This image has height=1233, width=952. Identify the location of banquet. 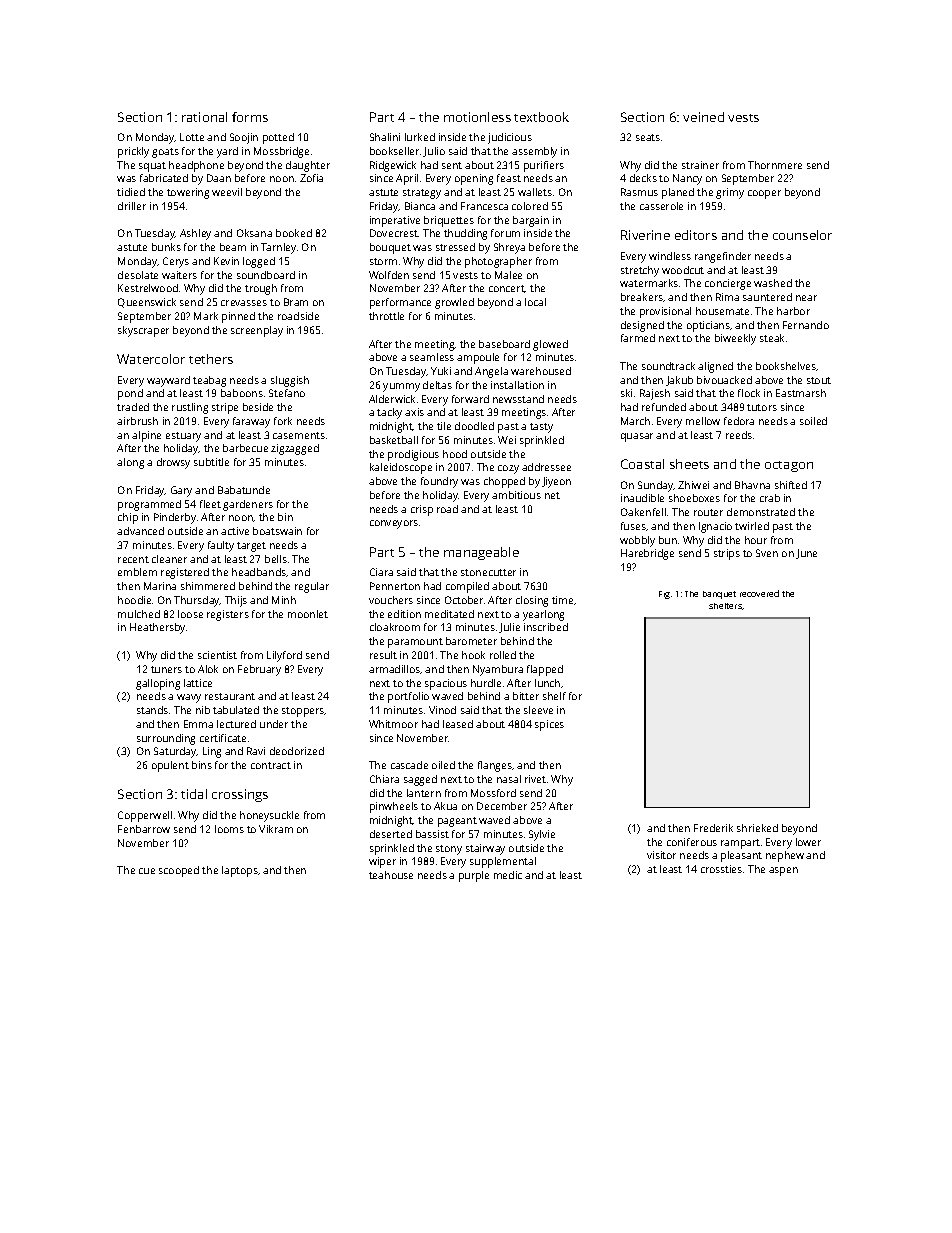
(719, 595).
